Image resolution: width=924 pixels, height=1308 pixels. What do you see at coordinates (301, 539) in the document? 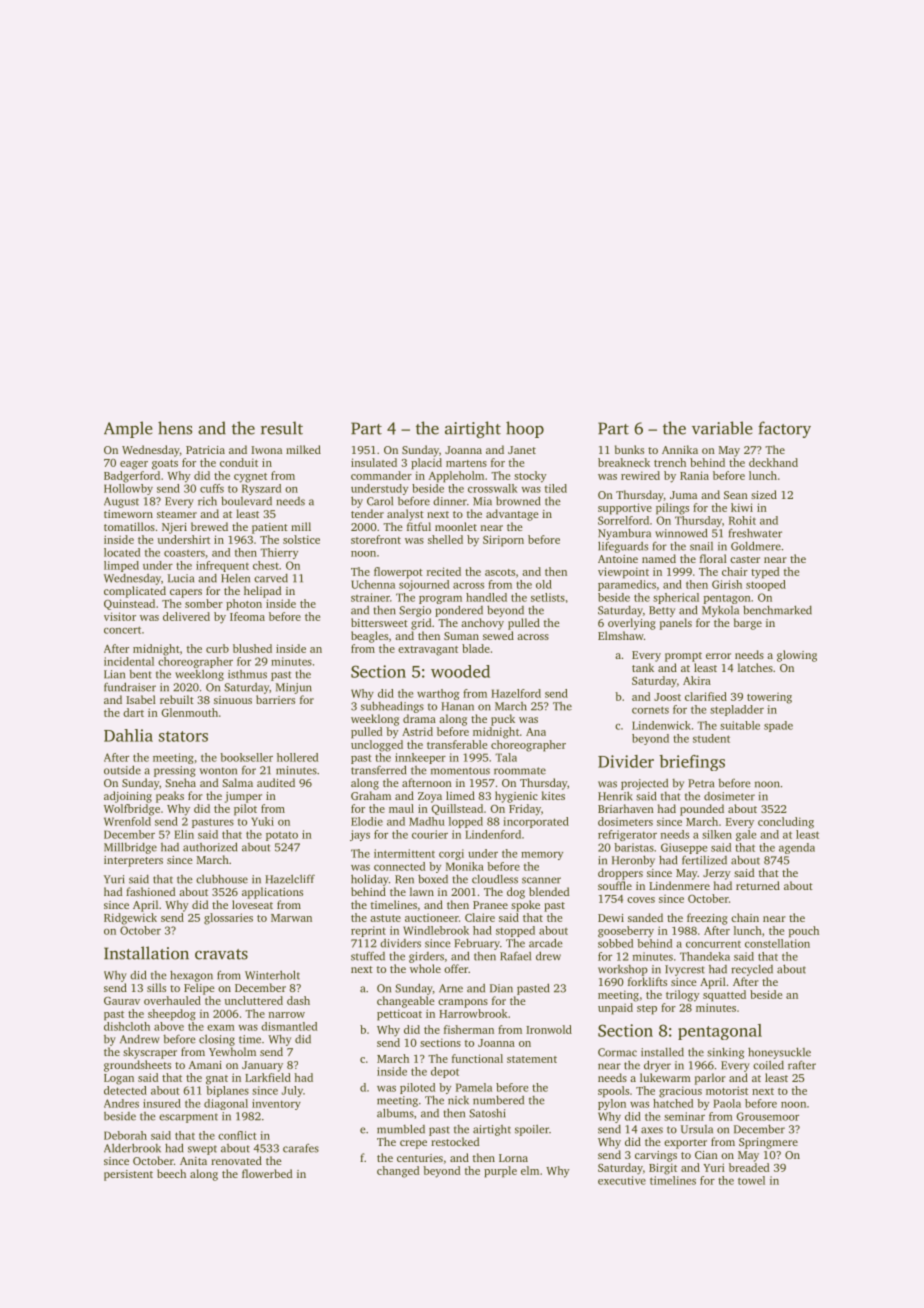
I see `solstice` at bounding box center [301, 539].
